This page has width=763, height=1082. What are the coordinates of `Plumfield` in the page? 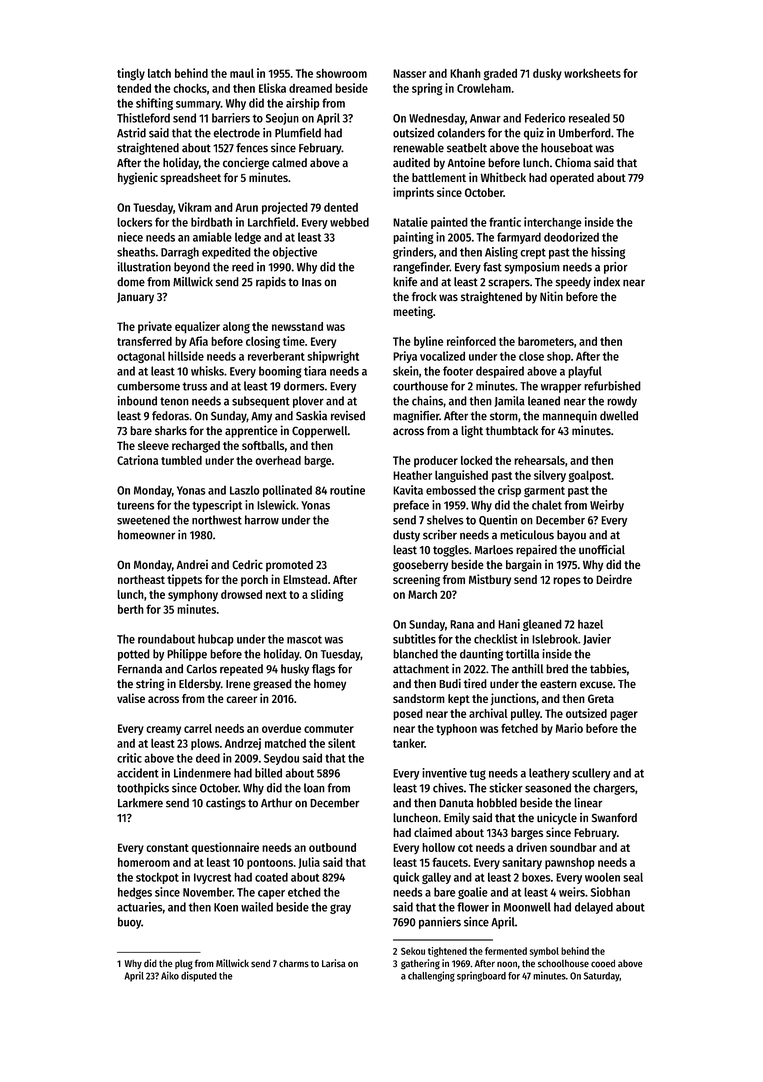 It's located at (298, 133).
